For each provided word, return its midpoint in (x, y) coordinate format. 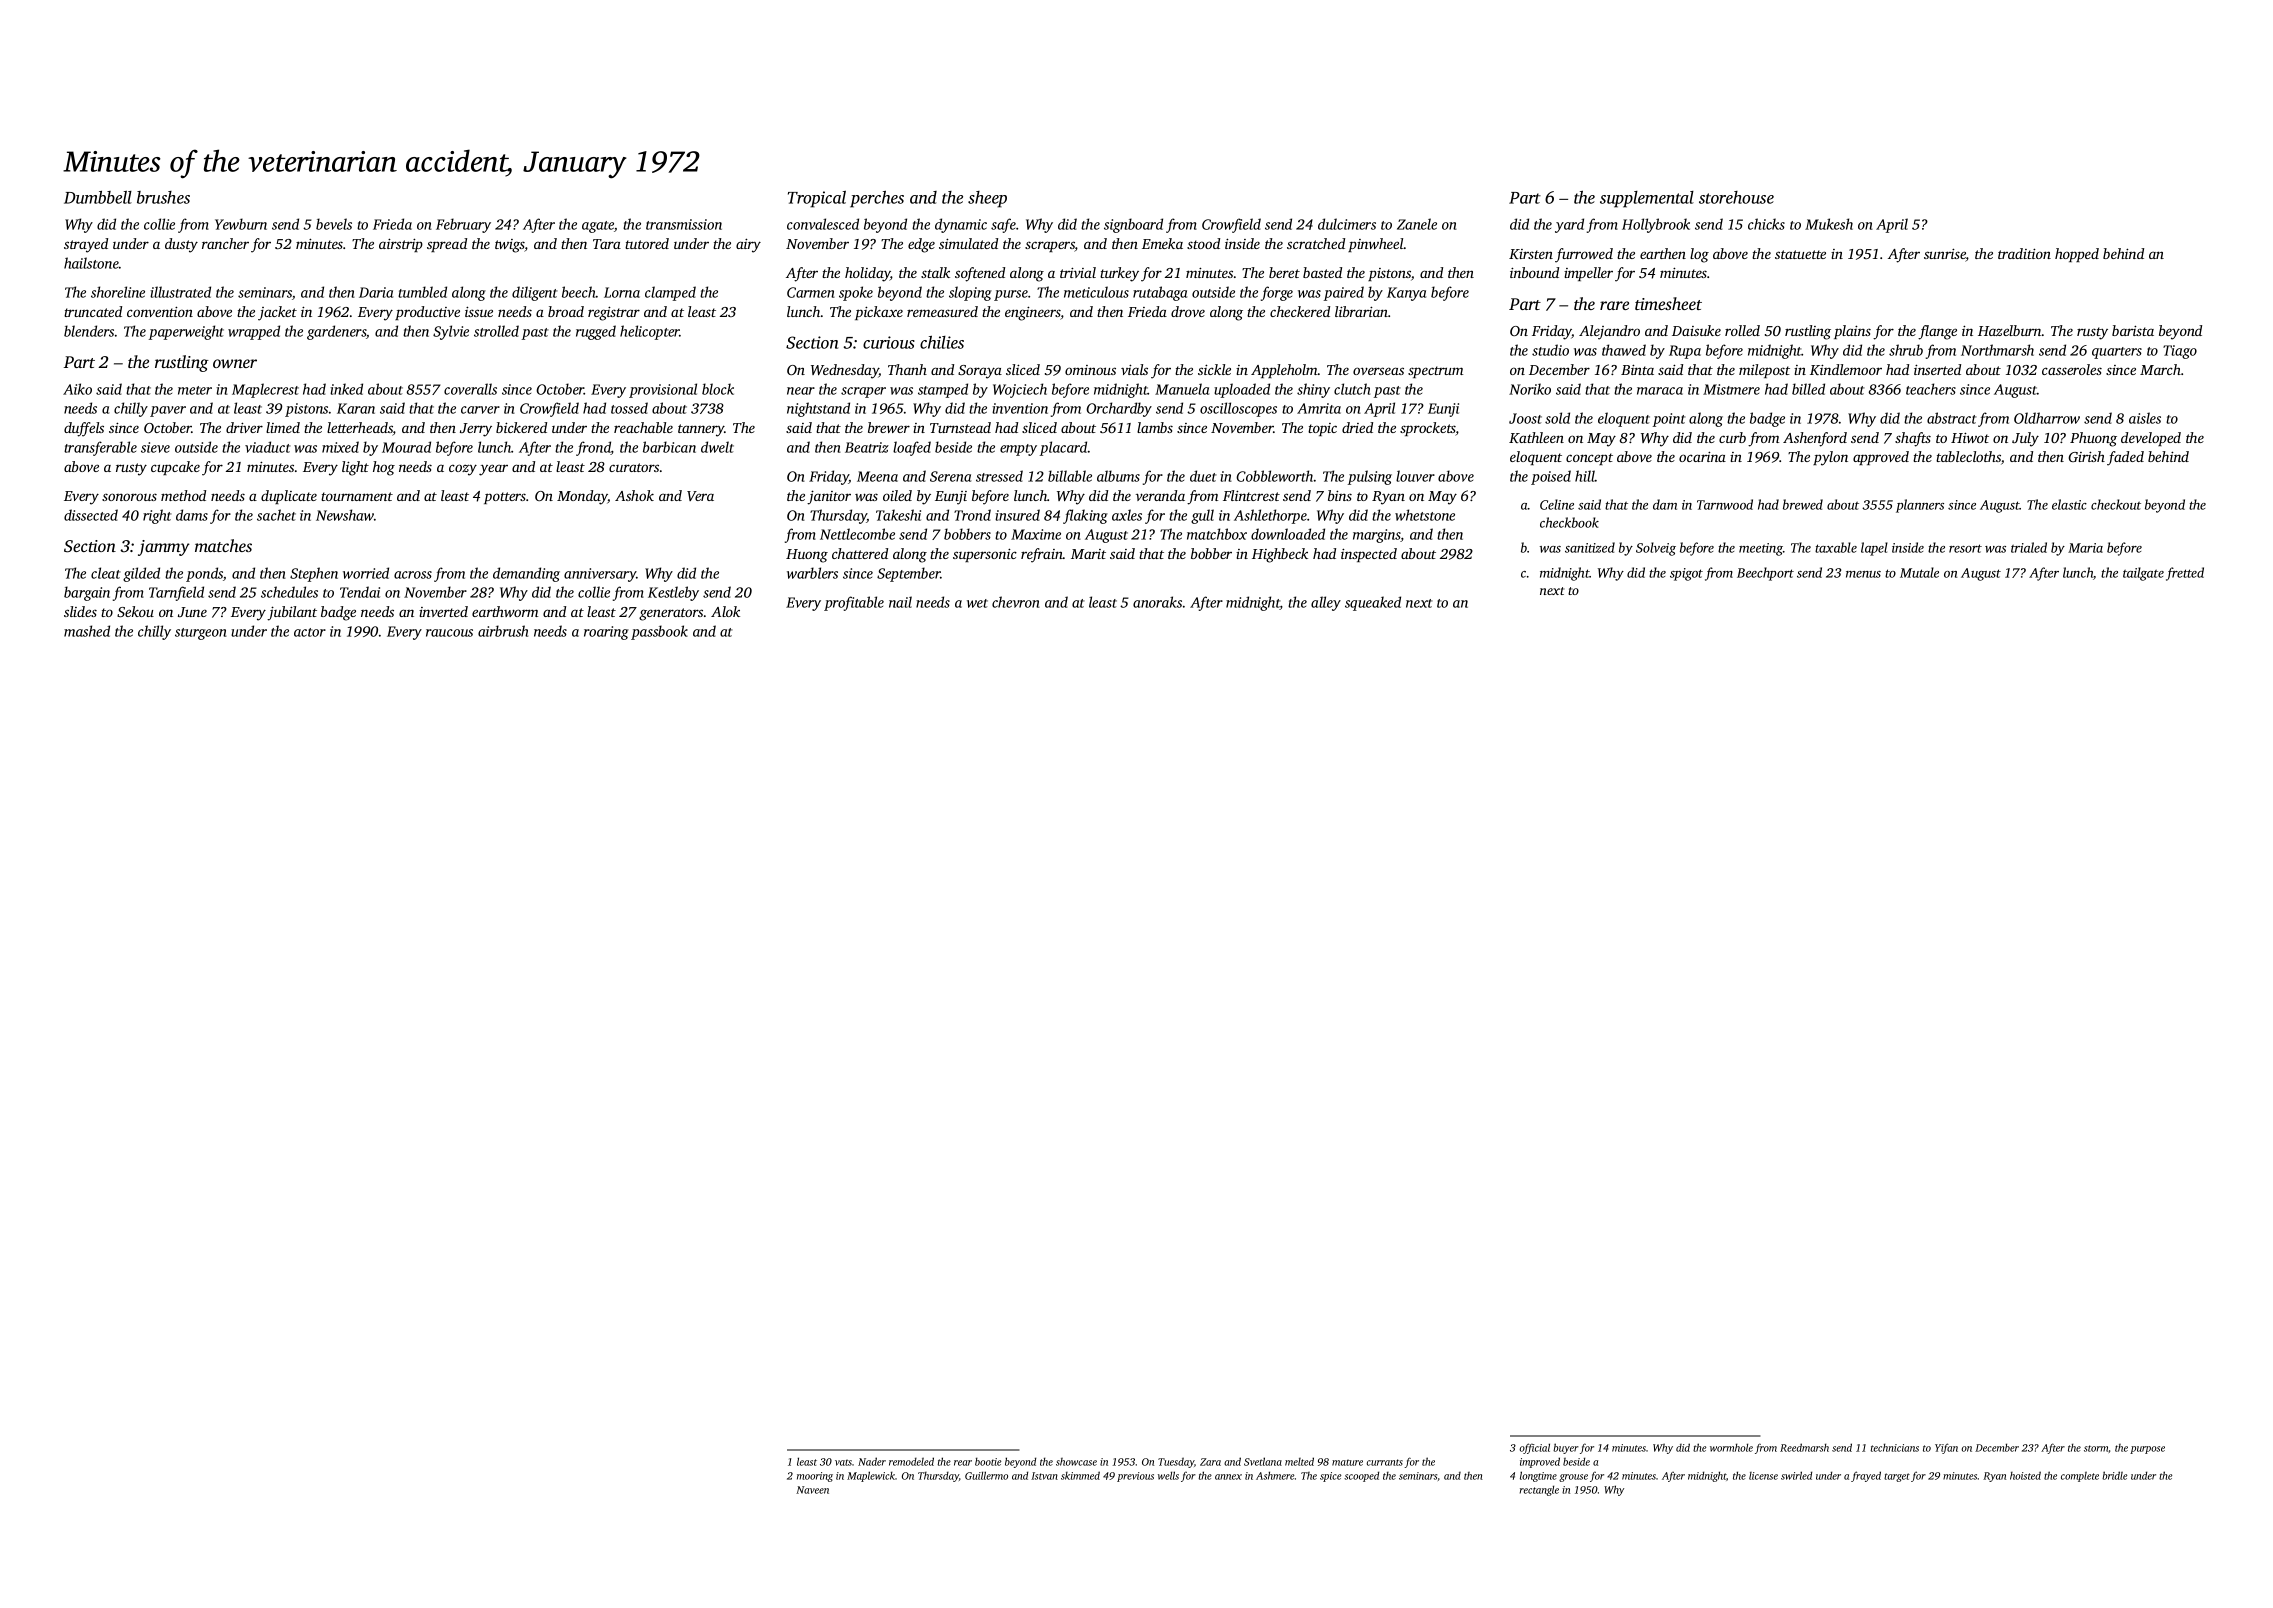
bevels (334, 224)
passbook (659, 632)
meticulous (1096, 292)
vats (843, 1462)
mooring (815, 1477)
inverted (443, 611)
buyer (1566, 1448)
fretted (2185, 574)
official (1534, 1448)
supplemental (1647, 199)
